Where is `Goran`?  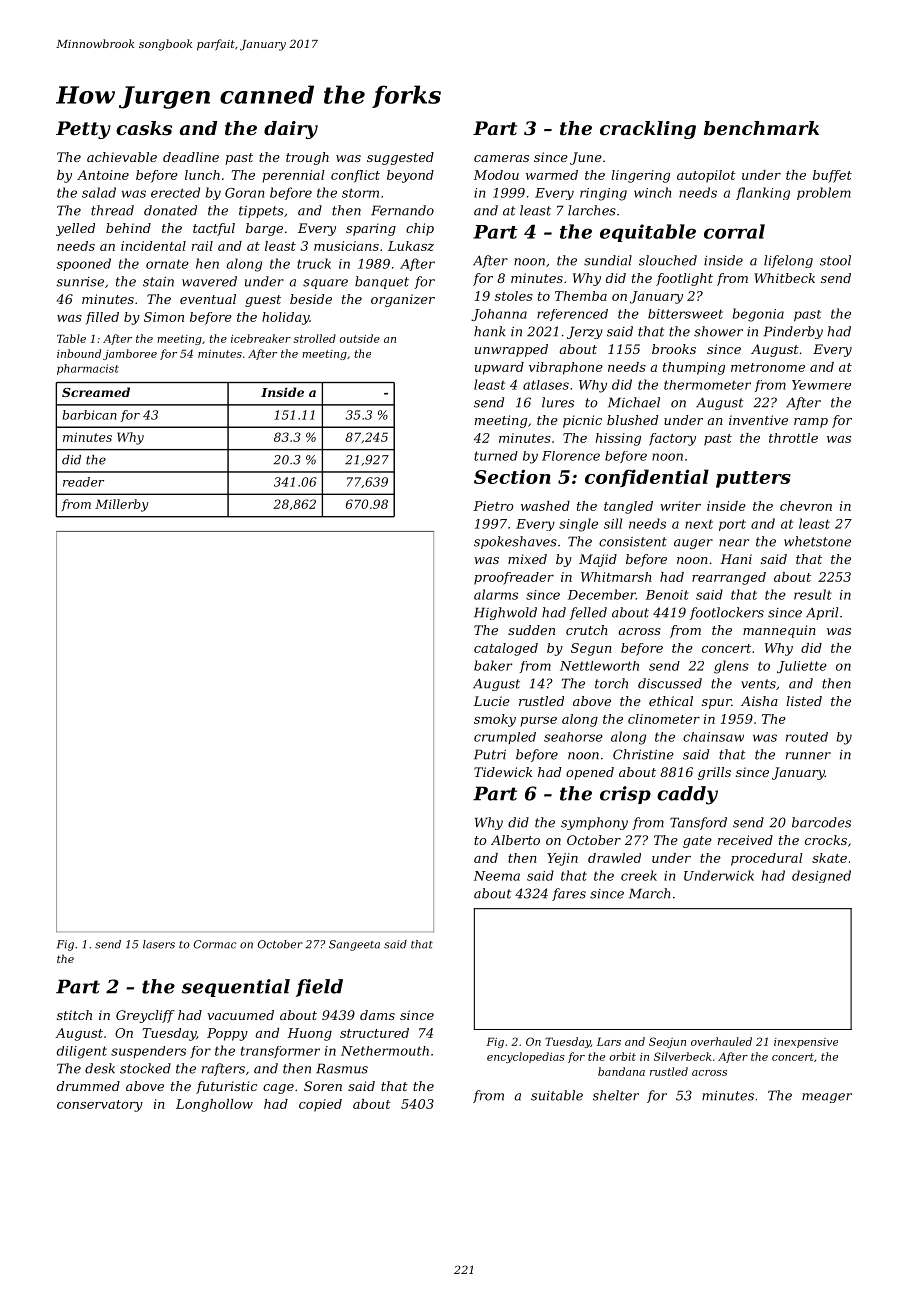
Goran is located at coordinates (244, 193).
